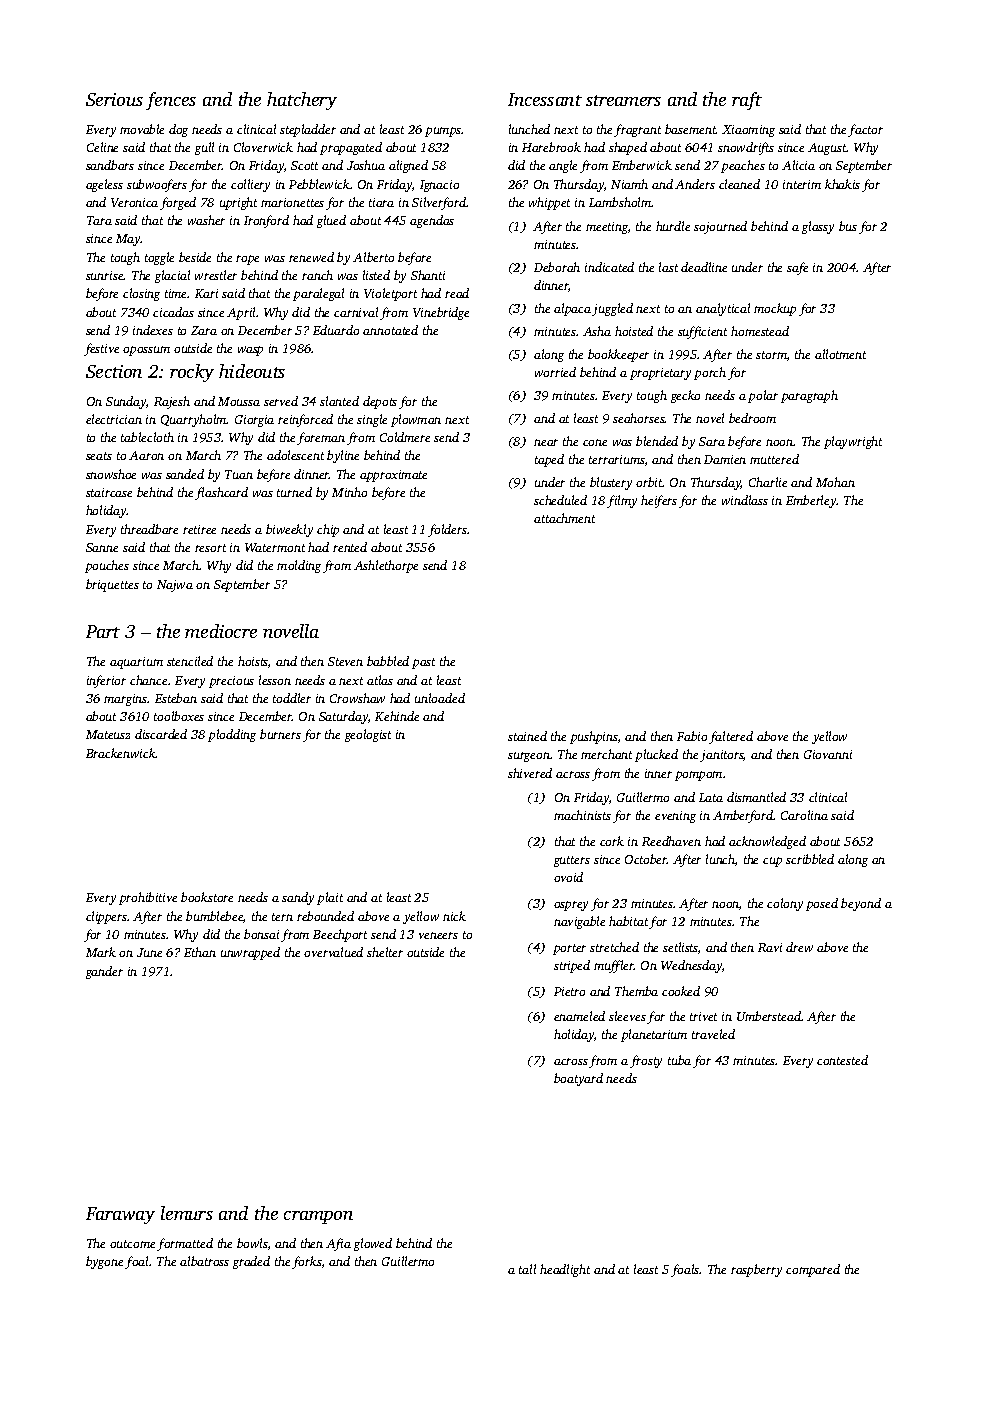 Image resolution: width=982 pixels, height=1422 pixels. Describe the element at coordinates (842, 184) in the screenshot. I see `khakis` at that location.
